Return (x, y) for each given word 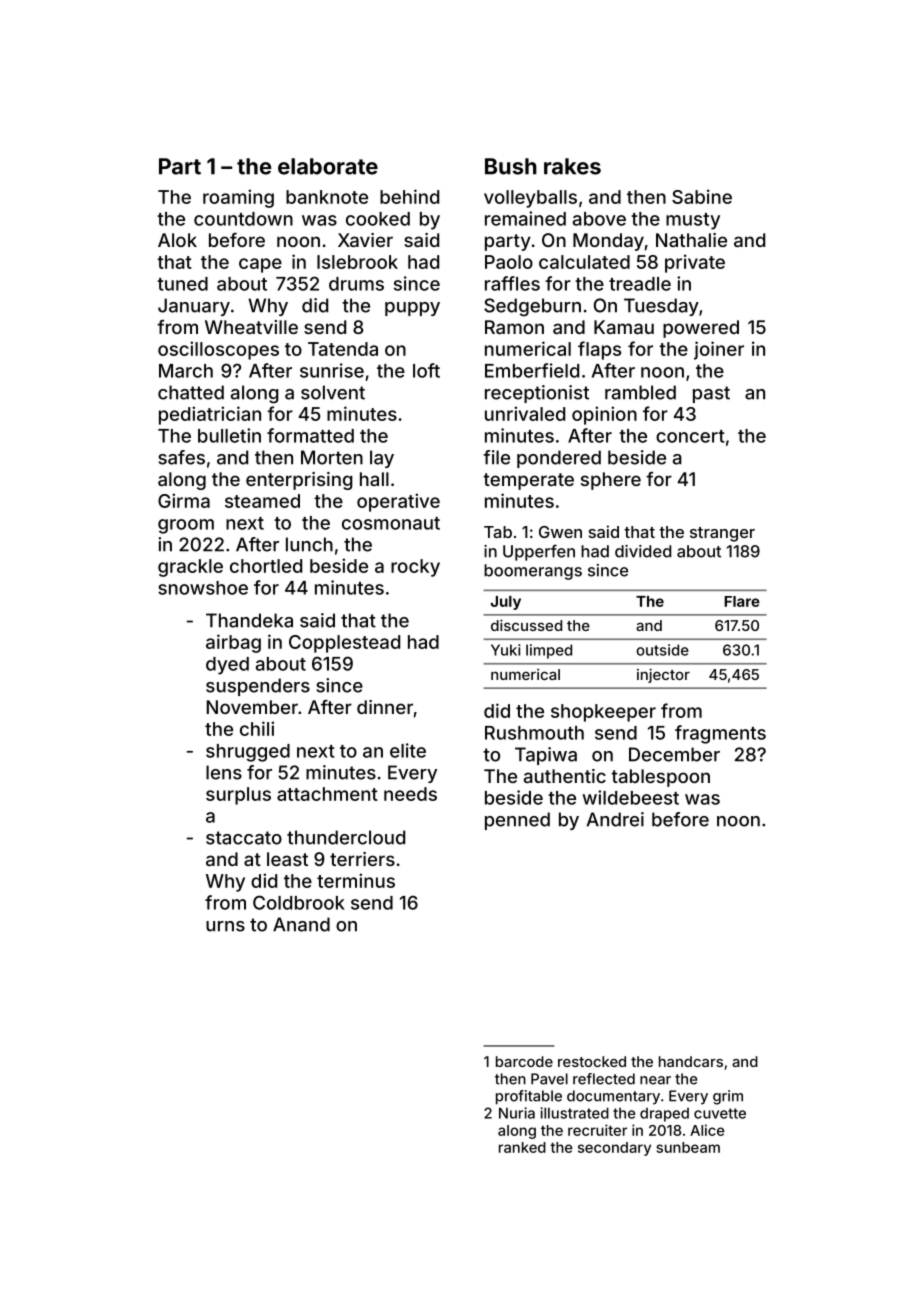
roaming (238, 198)
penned (517, 821)
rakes (572, 166)
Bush (511, 166)
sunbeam (688, 1147)
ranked (522, 1147)
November (252, 707)
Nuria (517, 1113)
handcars (691, 1061)
